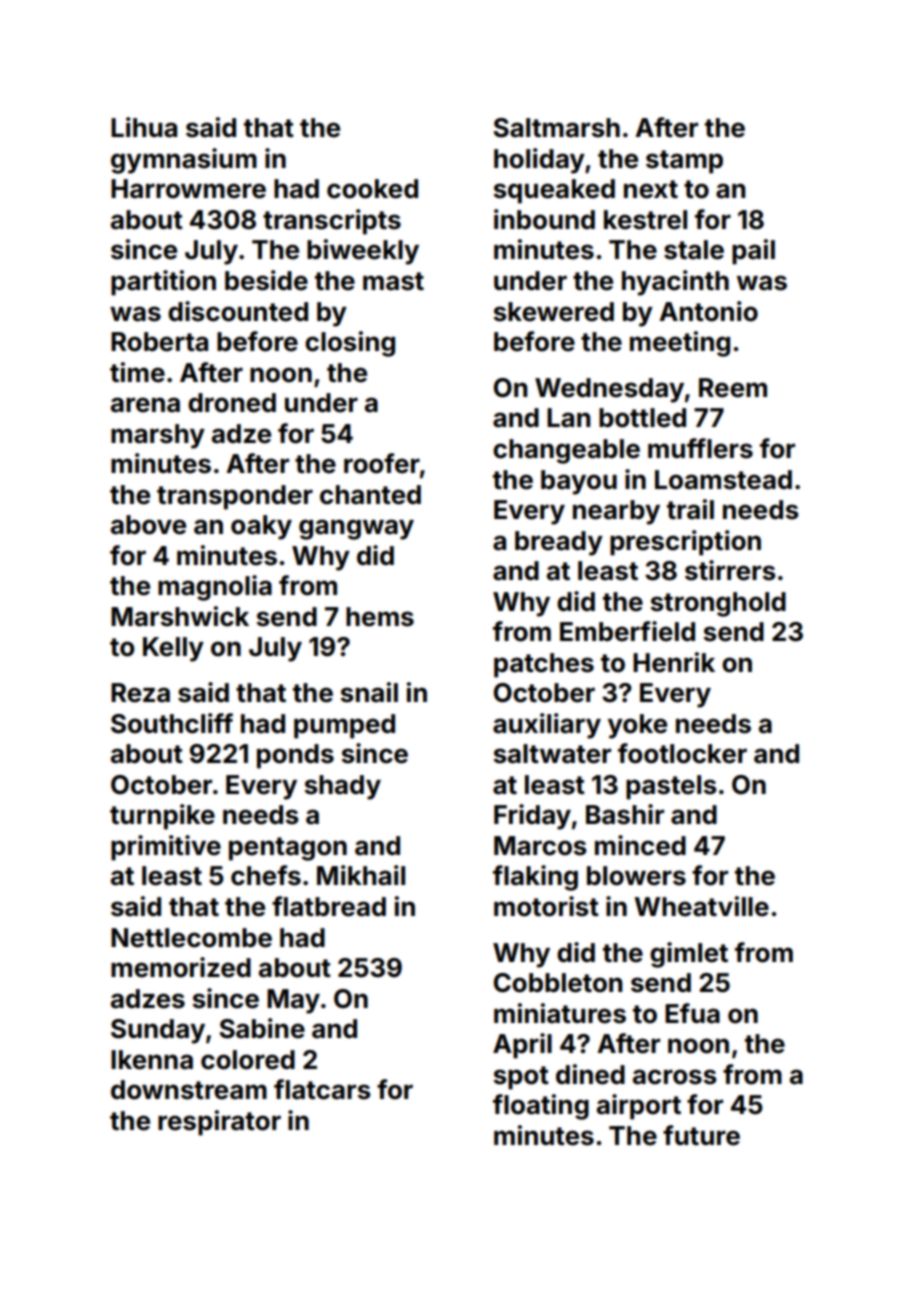 The width and height of the screenshot is (924, 1311). What do you see at coordinates (708, 311) in the screenshot?
I see `Antonio` at bounding box center [708, 311].
